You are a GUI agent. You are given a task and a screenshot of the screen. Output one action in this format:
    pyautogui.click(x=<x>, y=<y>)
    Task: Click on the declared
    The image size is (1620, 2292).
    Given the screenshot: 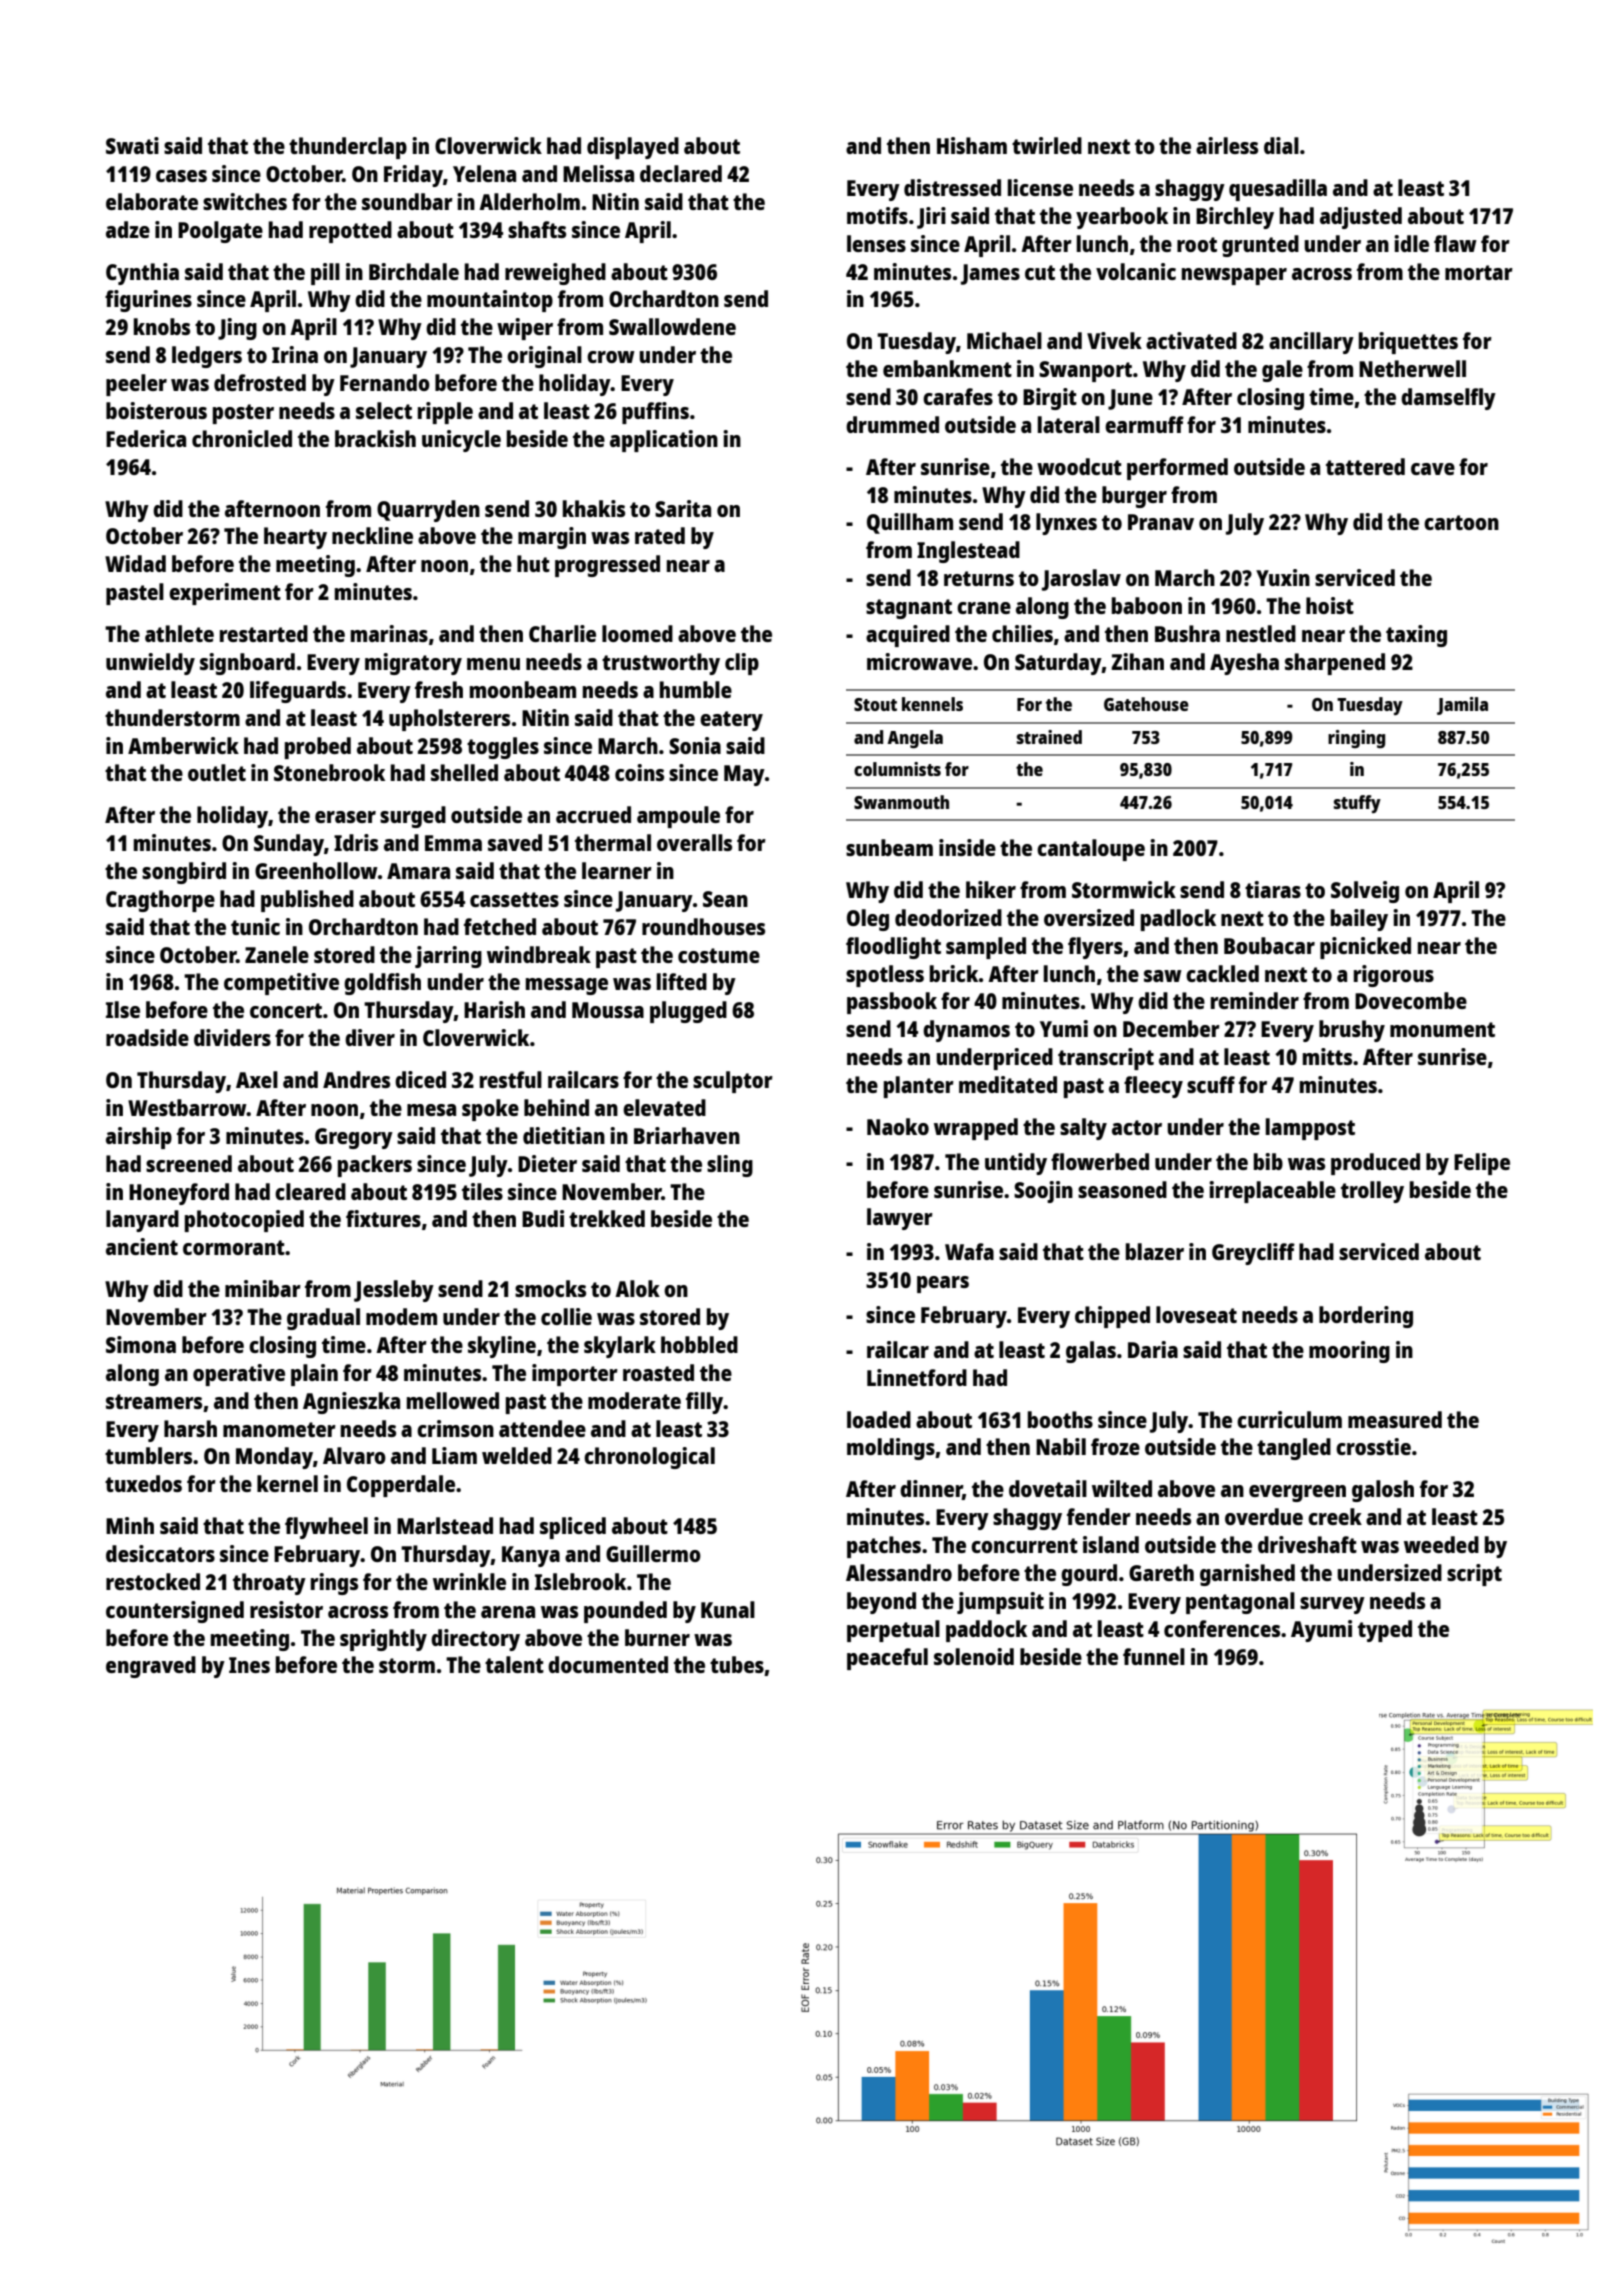 What is the action you would take?
    pyautogui.click(x=681, y=173)
